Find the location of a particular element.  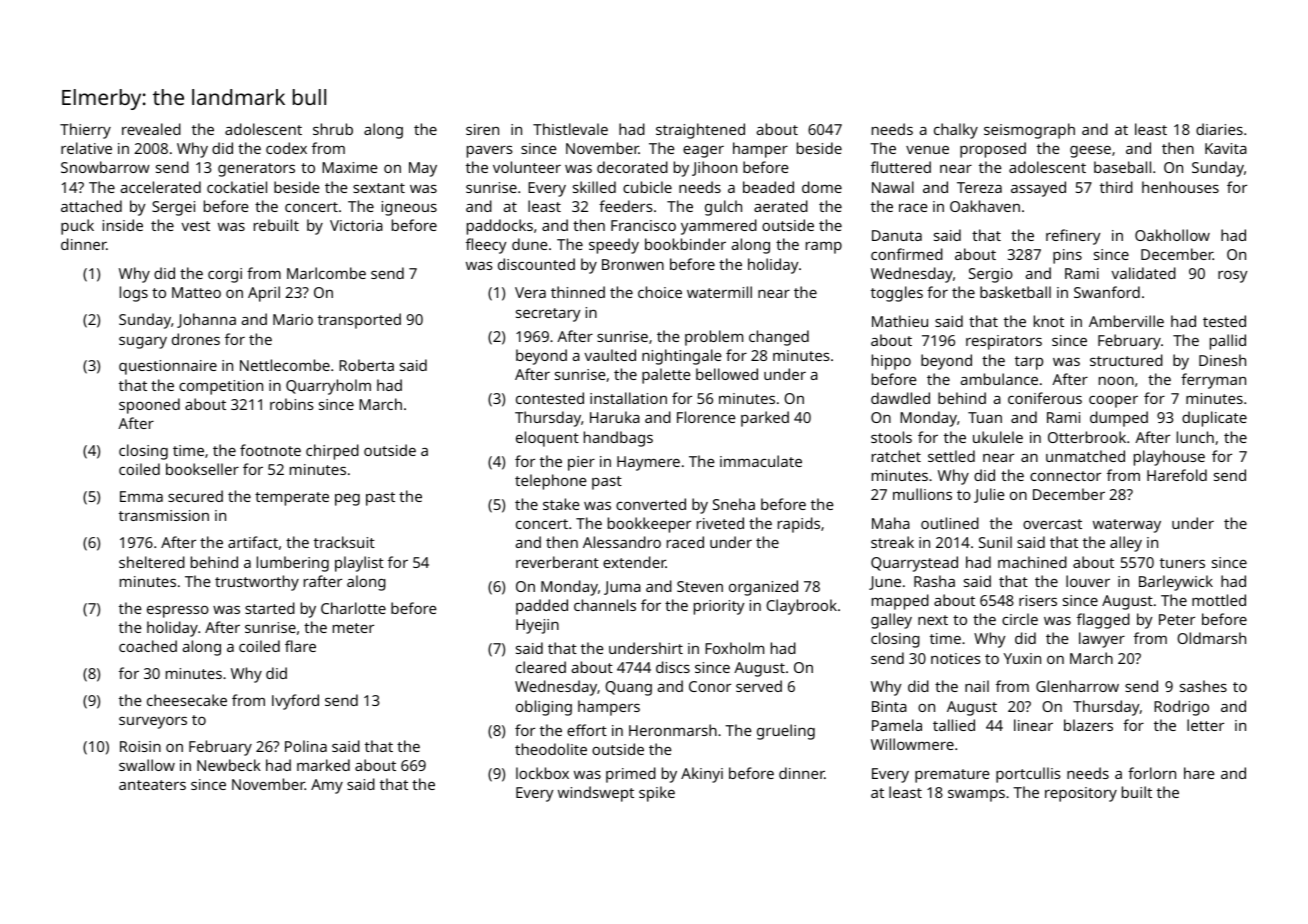

espresso is located at coordinates (178, 612).
